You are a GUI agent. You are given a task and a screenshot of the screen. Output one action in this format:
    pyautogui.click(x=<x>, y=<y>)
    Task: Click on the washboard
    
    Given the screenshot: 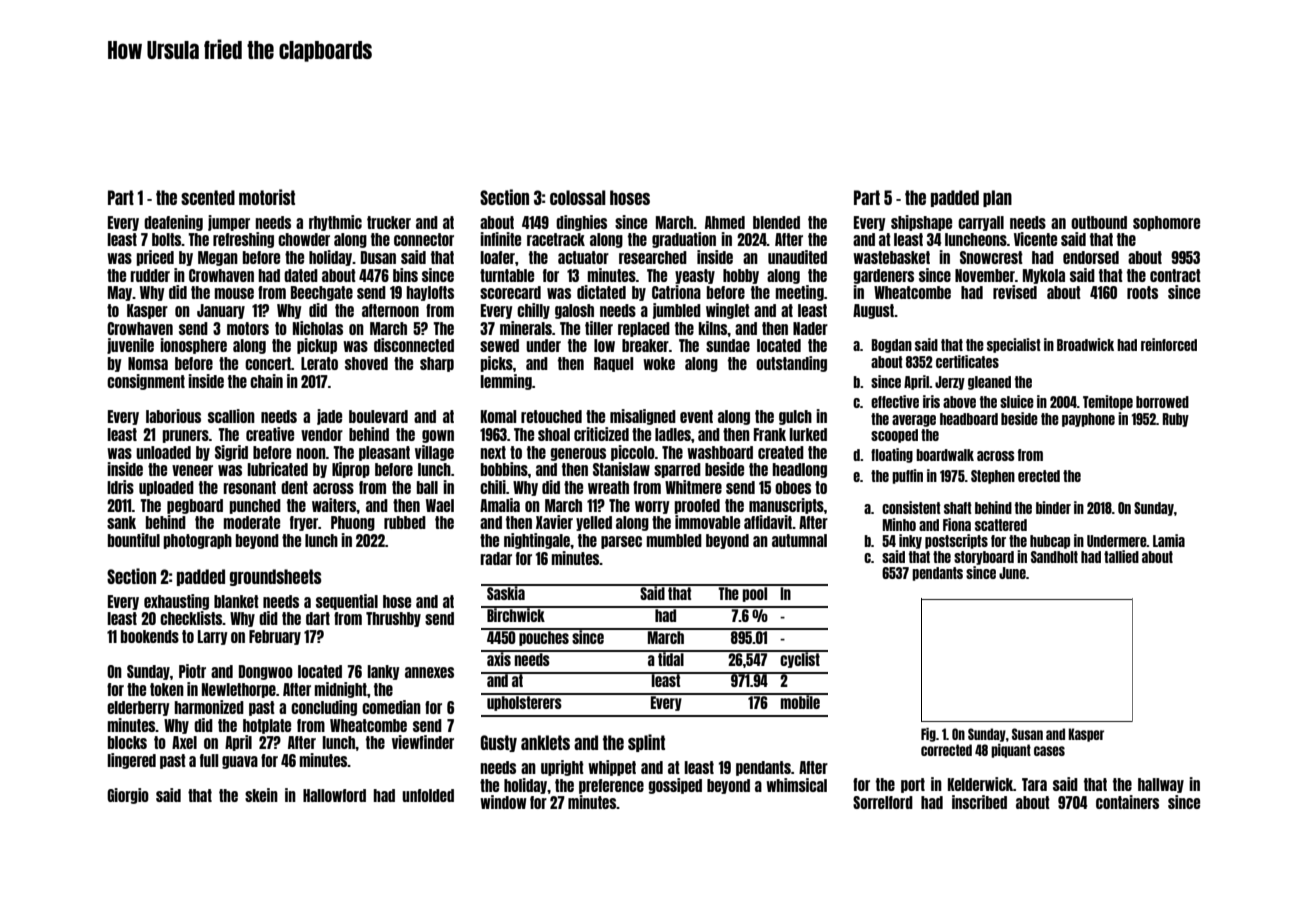 What is the action you would take?
    pyautogui.click(x=720, y=452)
